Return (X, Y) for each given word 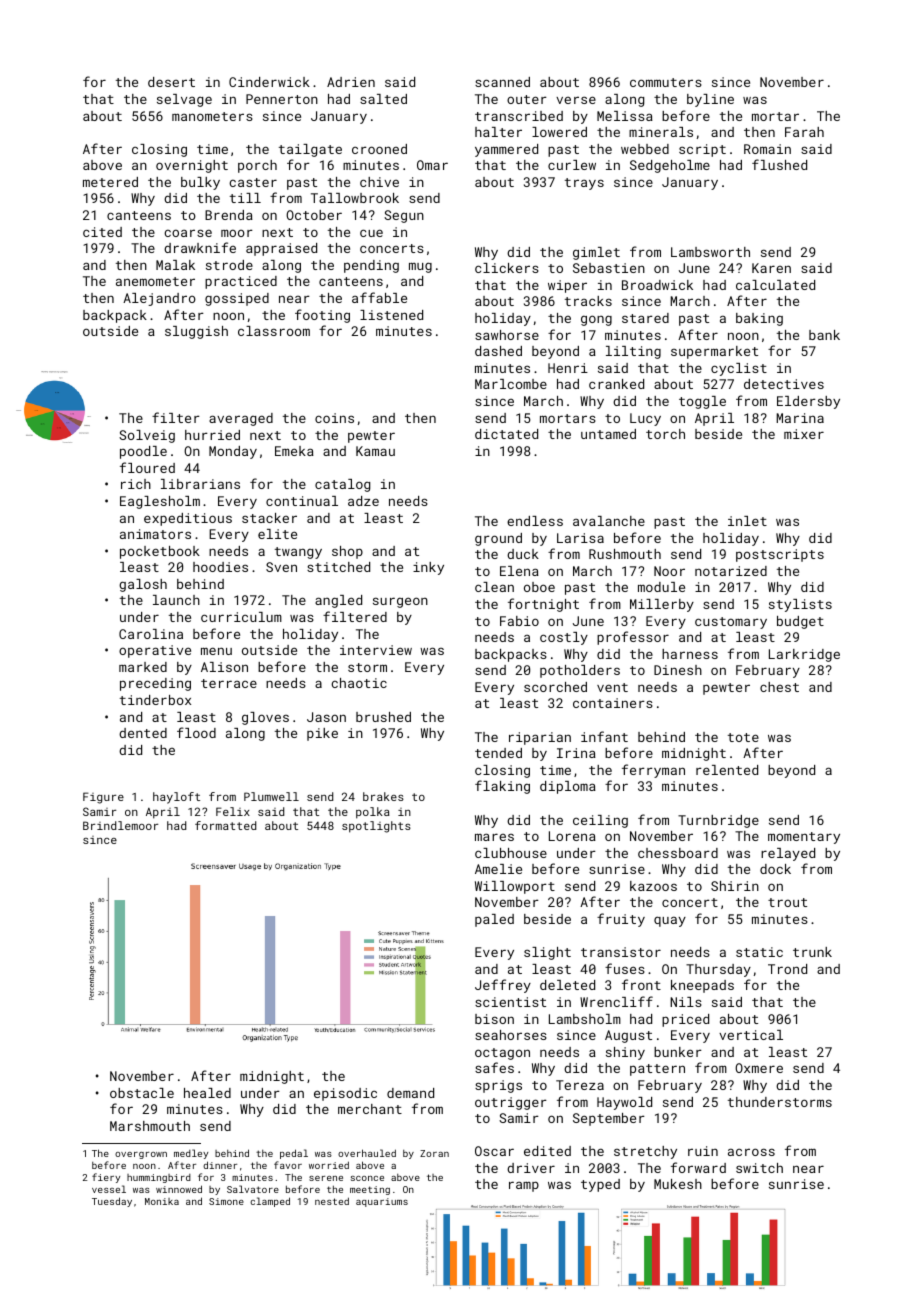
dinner (220, 1165)
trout (787, 902)
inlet (747, 521)
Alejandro (159, 299)
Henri (568, 368)
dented (143, 733)
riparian (540, 738)
